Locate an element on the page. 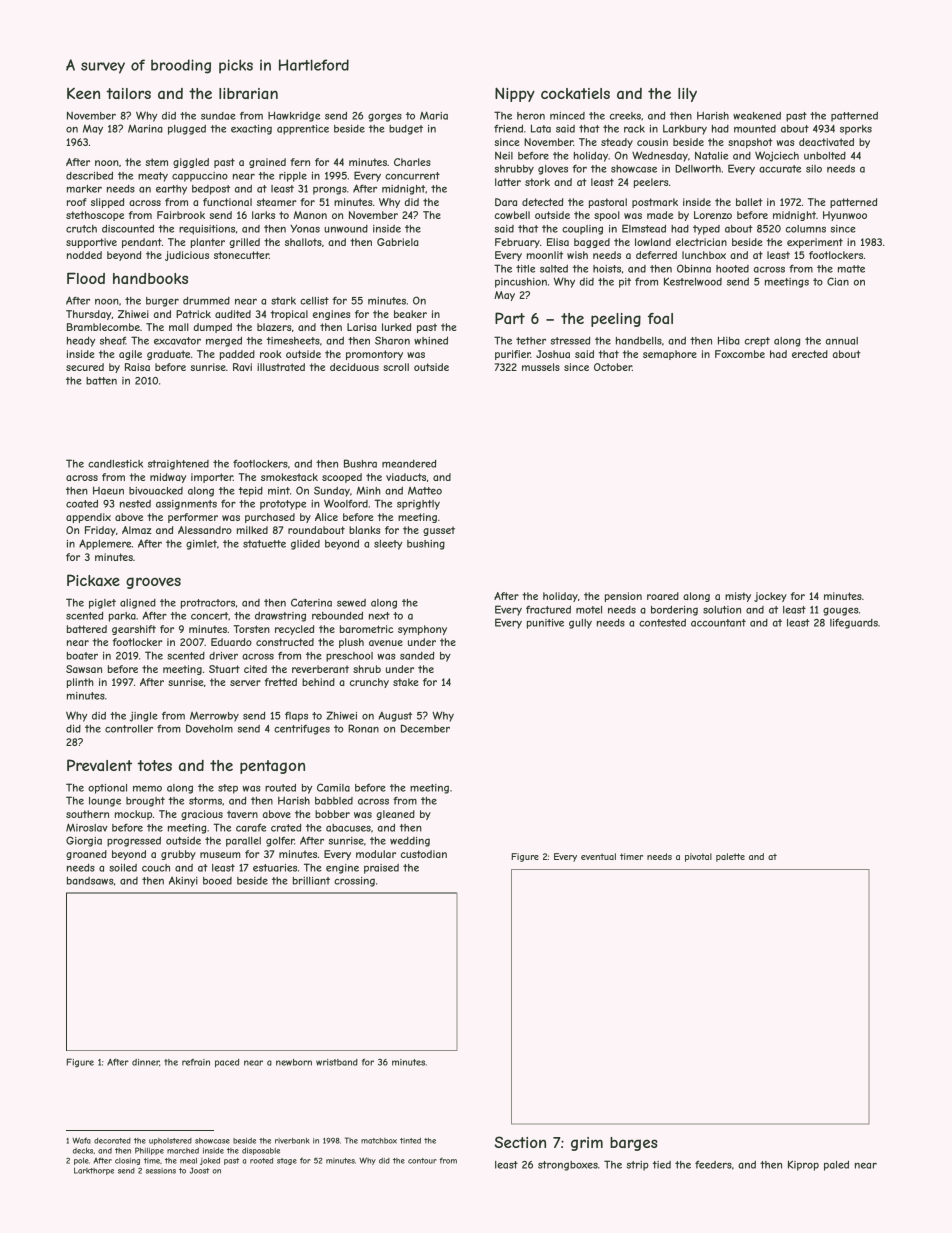 Image resolution: width=952 pixels, height=1233 pixels. lily is located at coordinates (687, 95).
